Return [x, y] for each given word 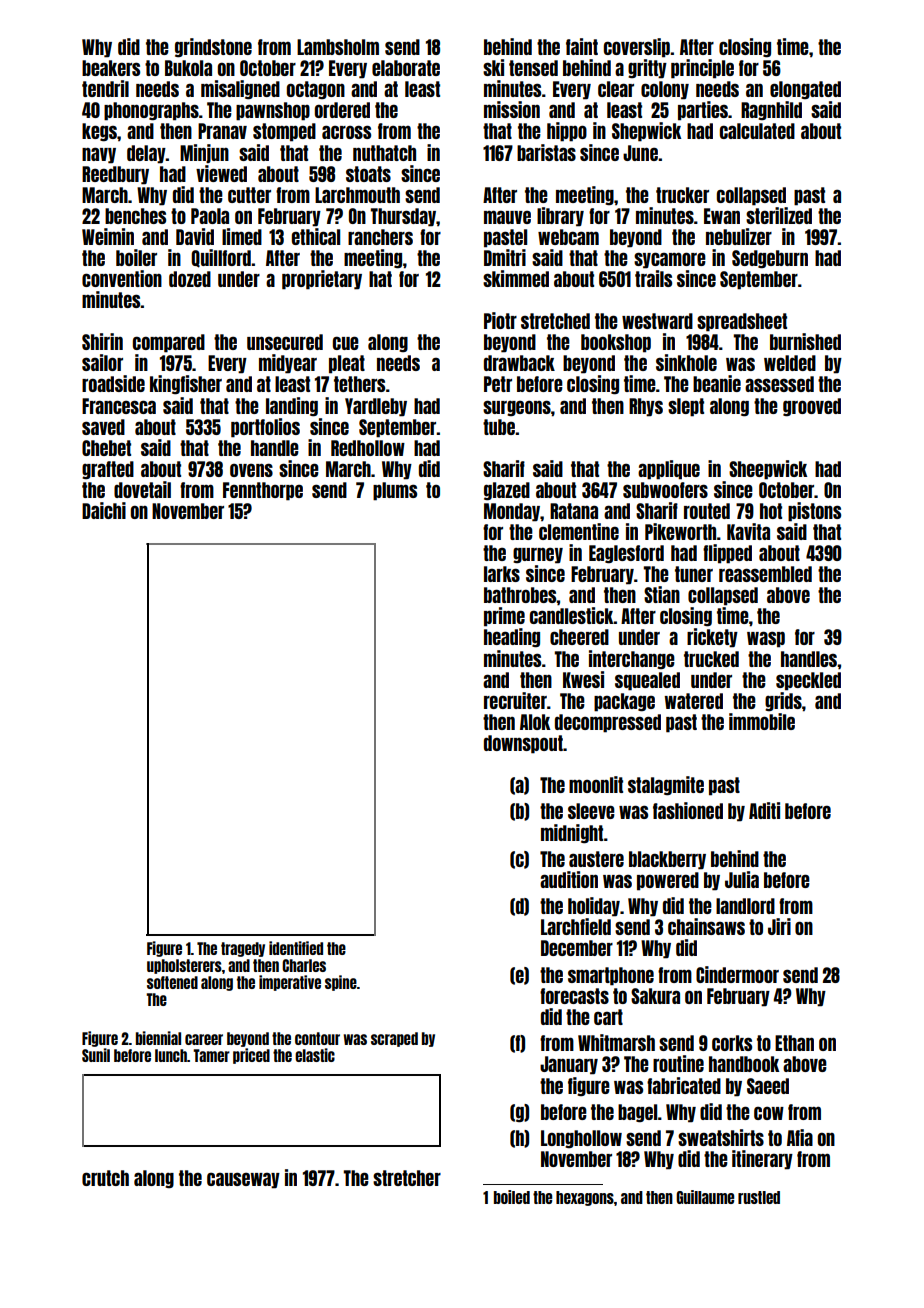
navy [99, 155]
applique [669, 470]
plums [395, 491]
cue [346, 343]
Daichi [104, 510]
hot [771, 511]
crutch [105, 1178]
